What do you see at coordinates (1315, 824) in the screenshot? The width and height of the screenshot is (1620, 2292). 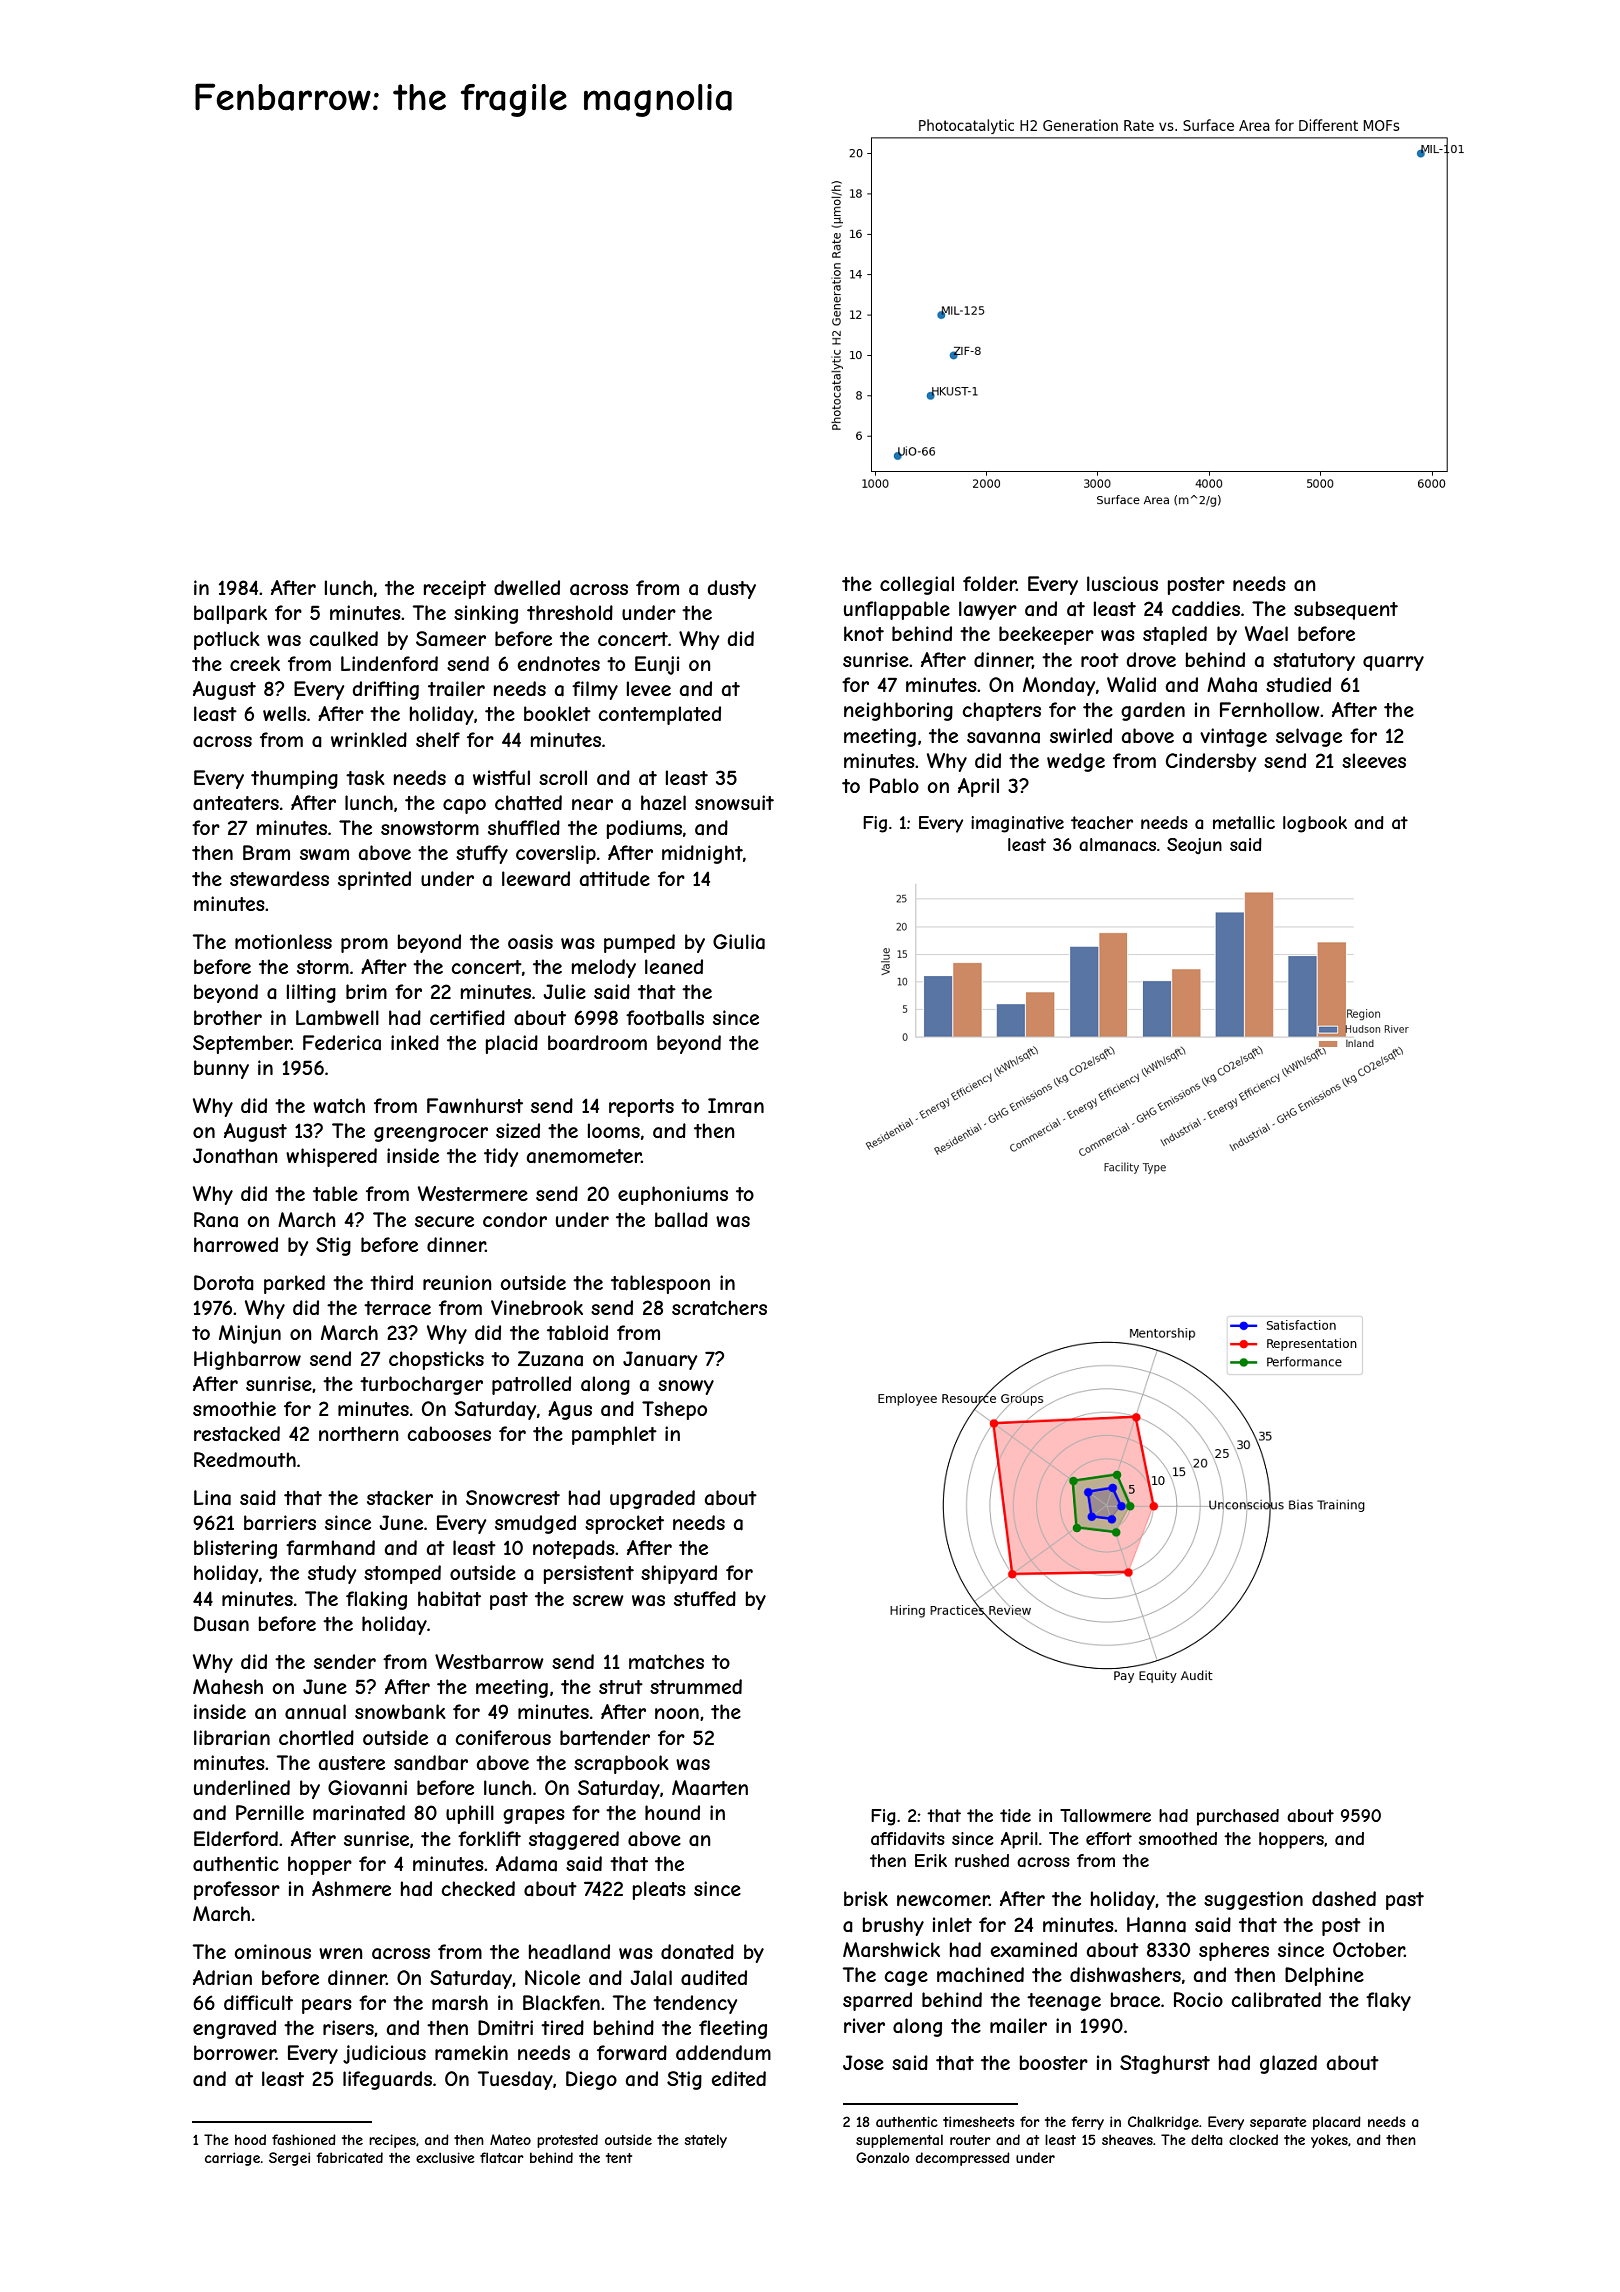 I see `logbook` at bounding box center [1315, 824].
